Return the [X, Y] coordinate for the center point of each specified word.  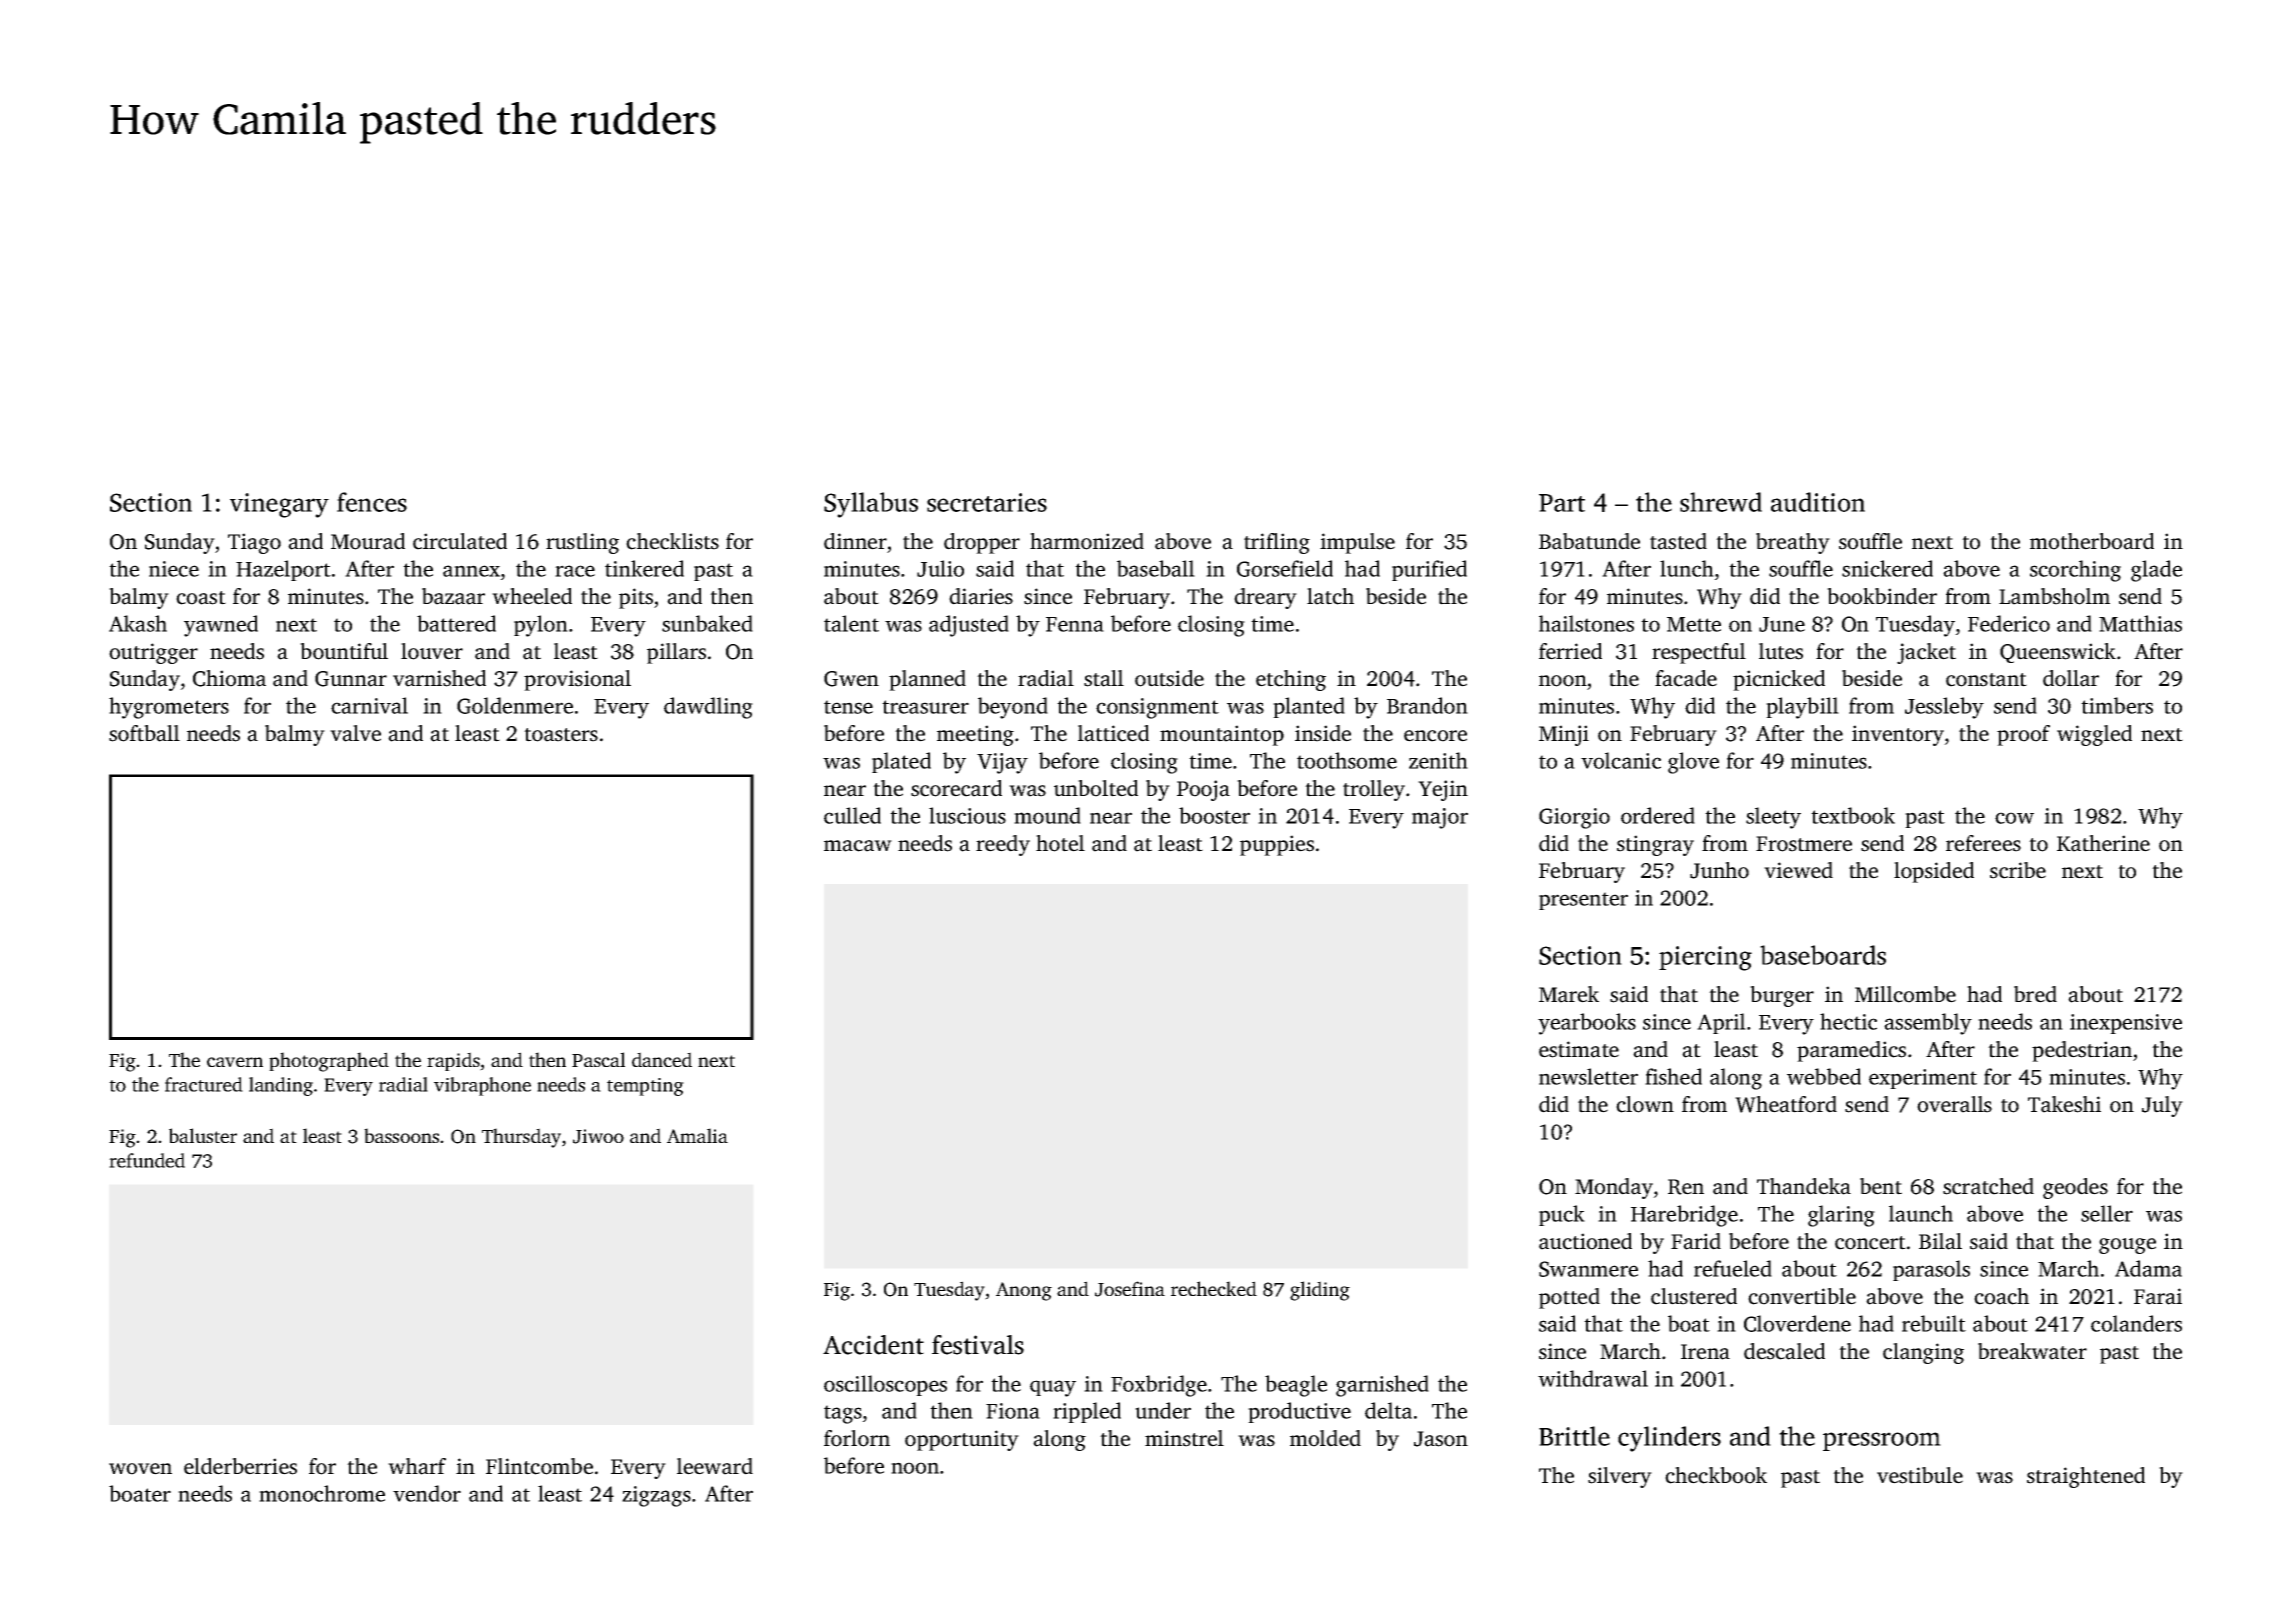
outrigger [153, 653]
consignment [1157, 708]
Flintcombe [539, 1466]
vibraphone [482, 1086]
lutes [1781, 651]
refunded [147, 1160]
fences [372, 502]
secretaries [987, 502]
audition [1818, 502]
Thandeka [1804, 1186]
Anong [1024, 1291]
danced [662, 1059]
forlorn [857, 1438]
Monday [1614, 1188]
